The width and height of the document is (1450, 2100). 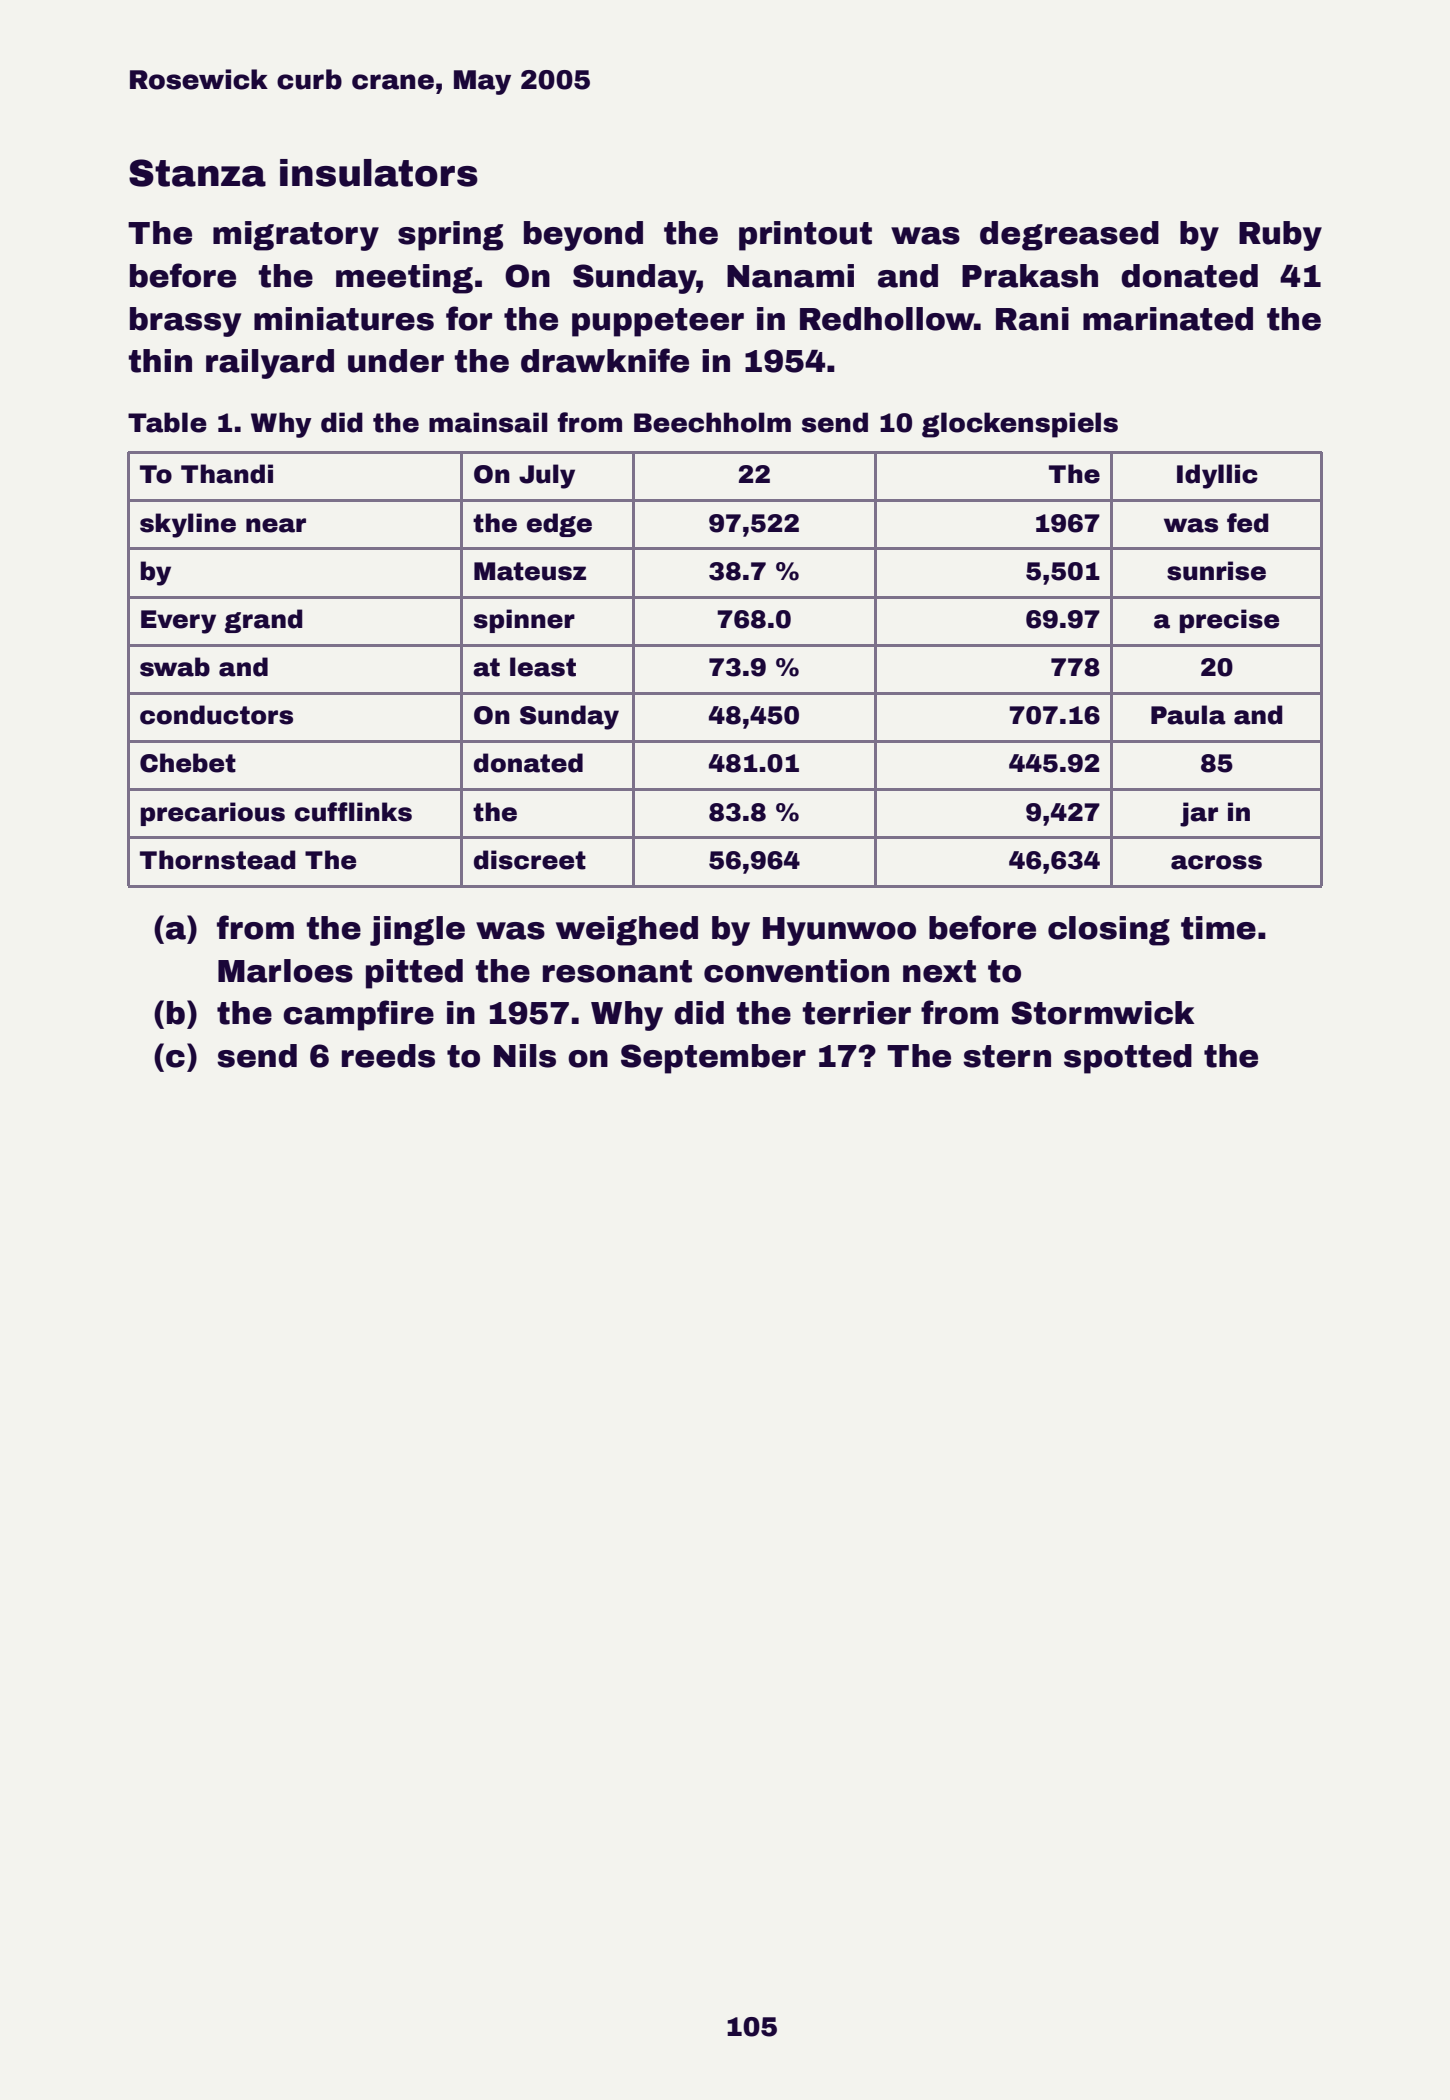 I want to click on under, so click(x=396, y=361).
